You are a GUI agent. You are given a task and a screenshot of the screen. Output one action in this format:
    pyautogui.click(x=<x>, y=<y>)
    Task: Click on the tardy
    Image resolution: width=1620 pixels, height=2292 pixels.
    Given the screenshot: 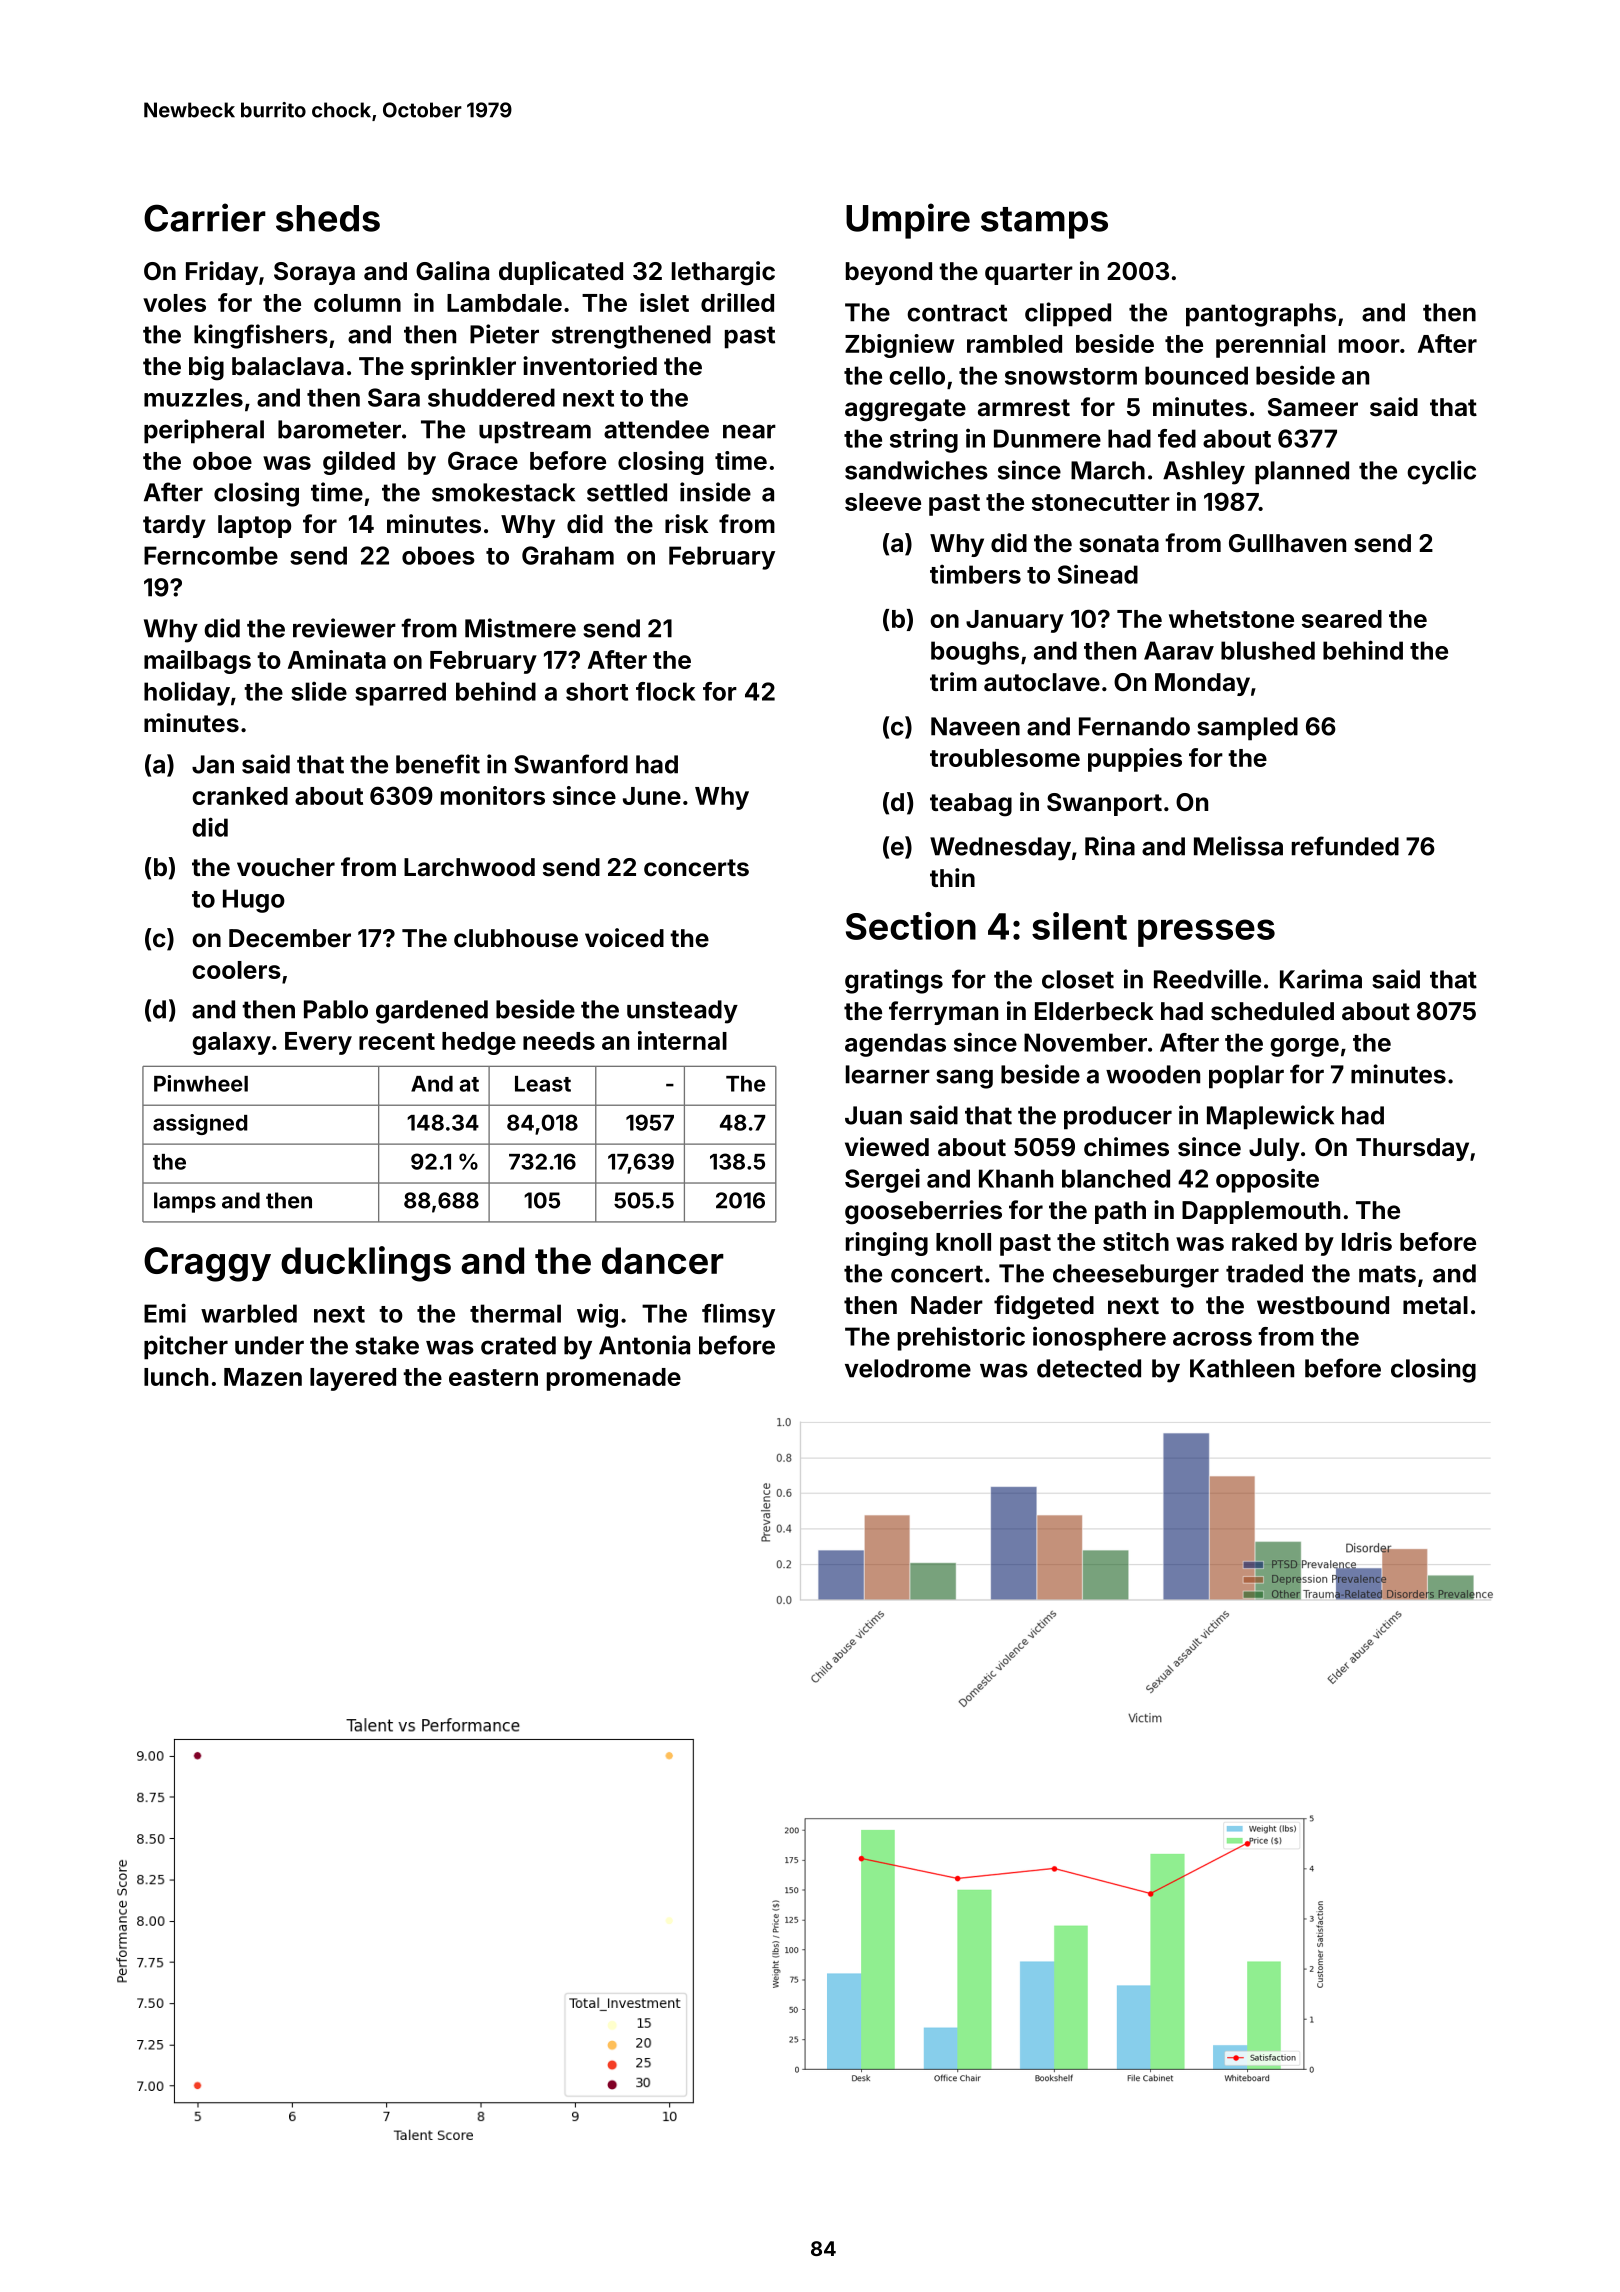 What is the action you would take?
    pyautogui.click(x=174, y=526)
